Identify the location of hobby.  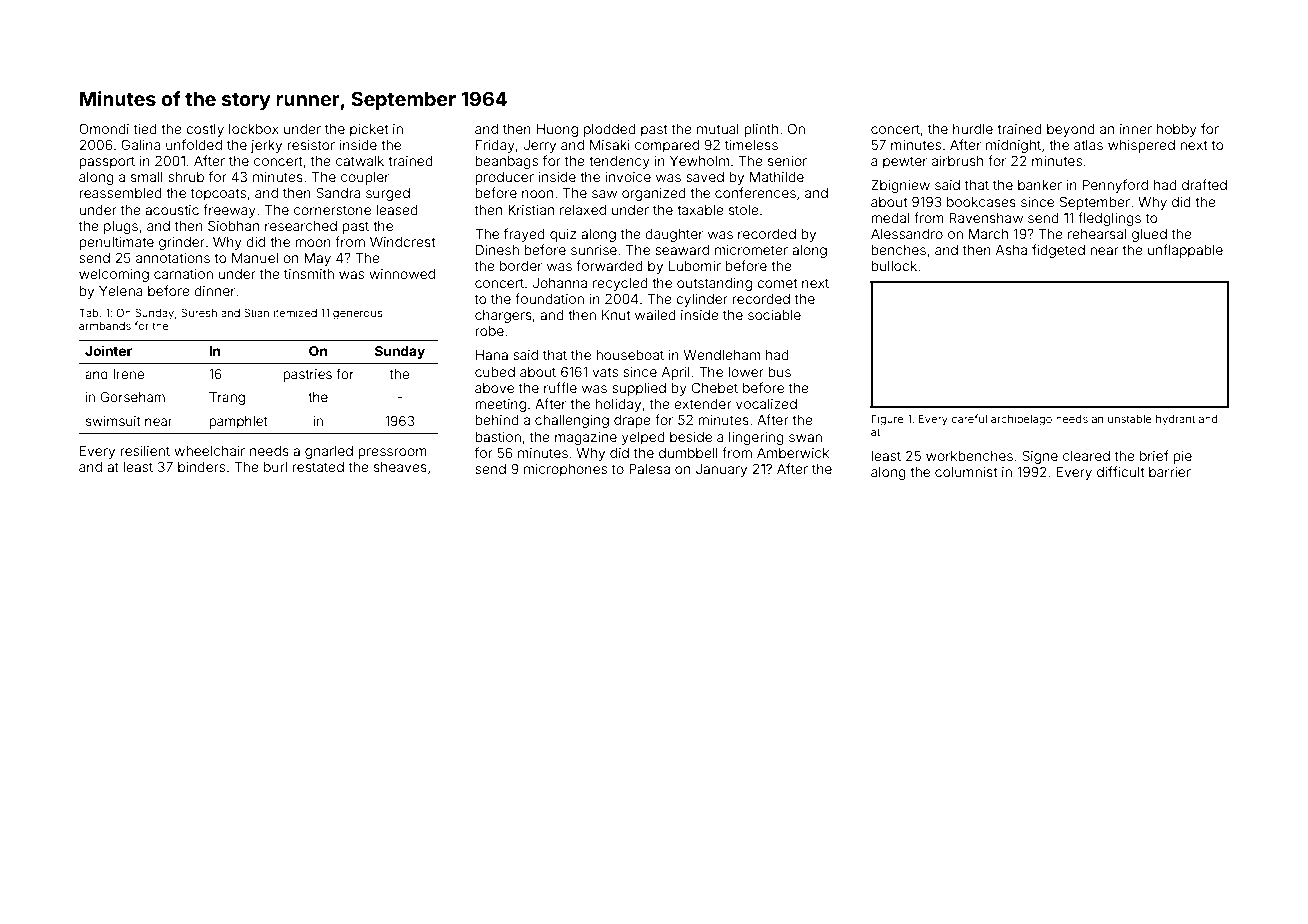
(1177, 130).
